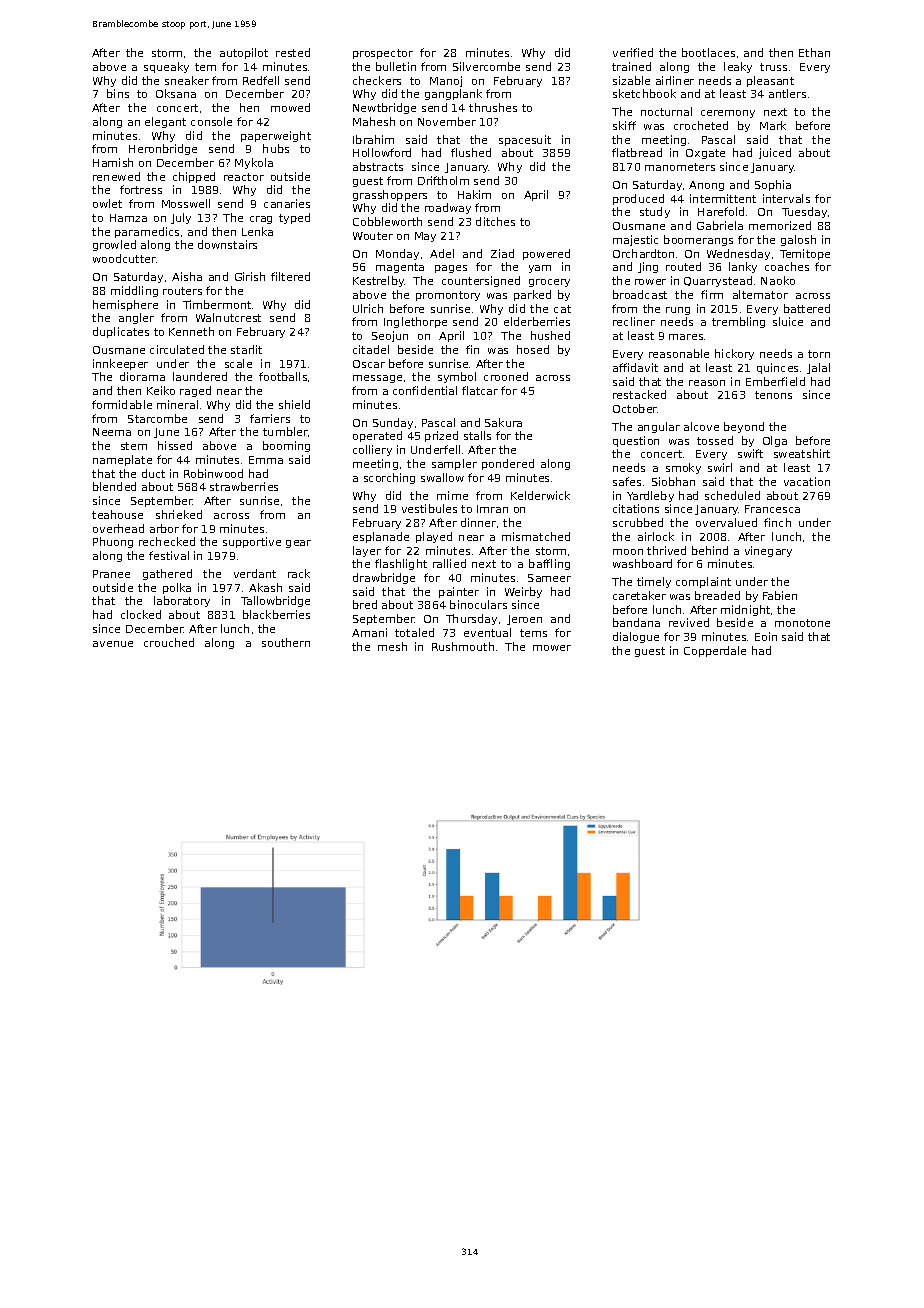 The width and height of the document is (924, 1308). I want to click on filtered, so click(290, 276).
